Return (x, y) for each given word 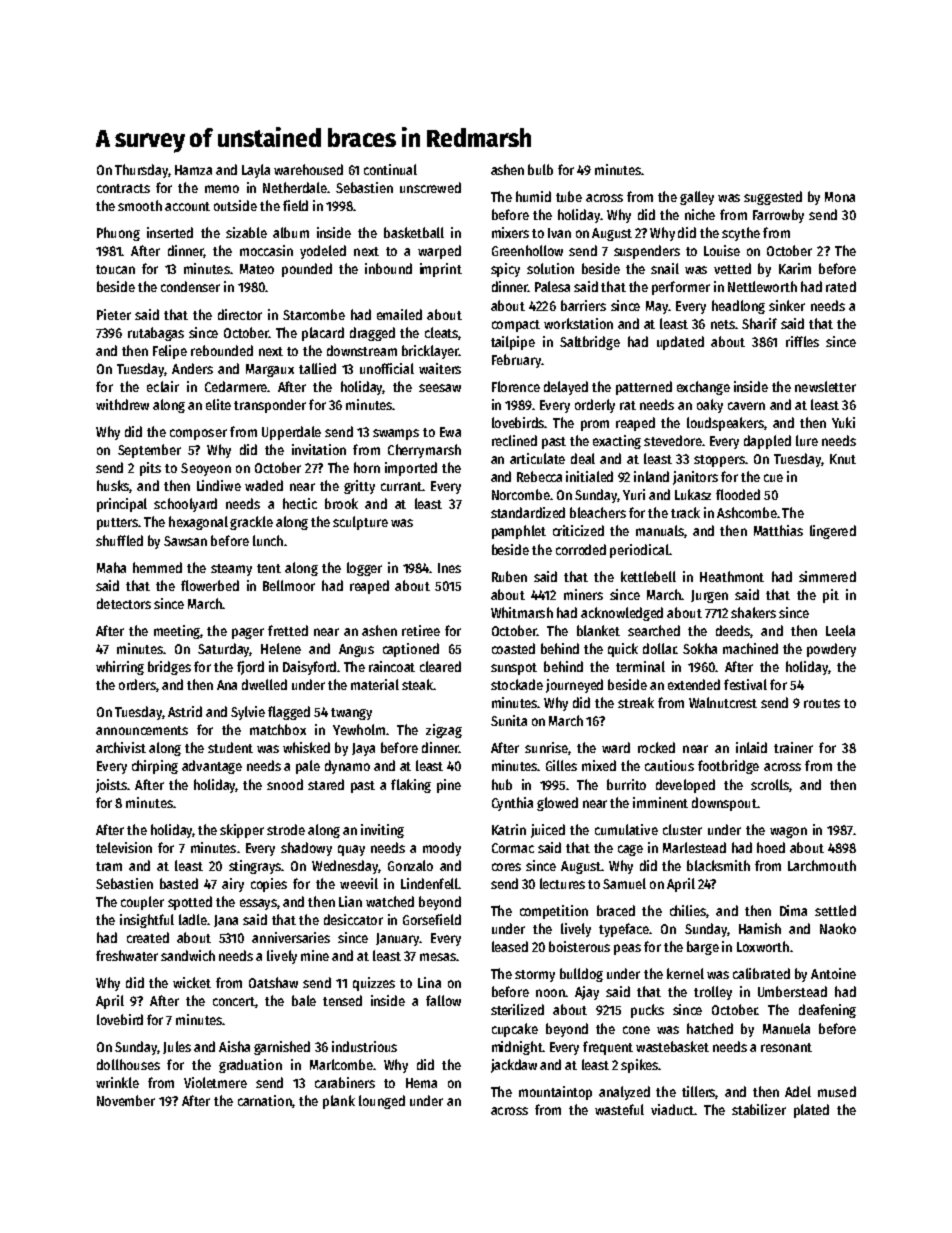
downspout (724, 804)
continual (390, 169)
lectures (562, 883)
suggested (773, 198)
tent (269, 568)
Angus (356, 650)
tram (109, 866)
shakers (753, 612)
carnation (265, 1100)
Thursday (141, 171)
